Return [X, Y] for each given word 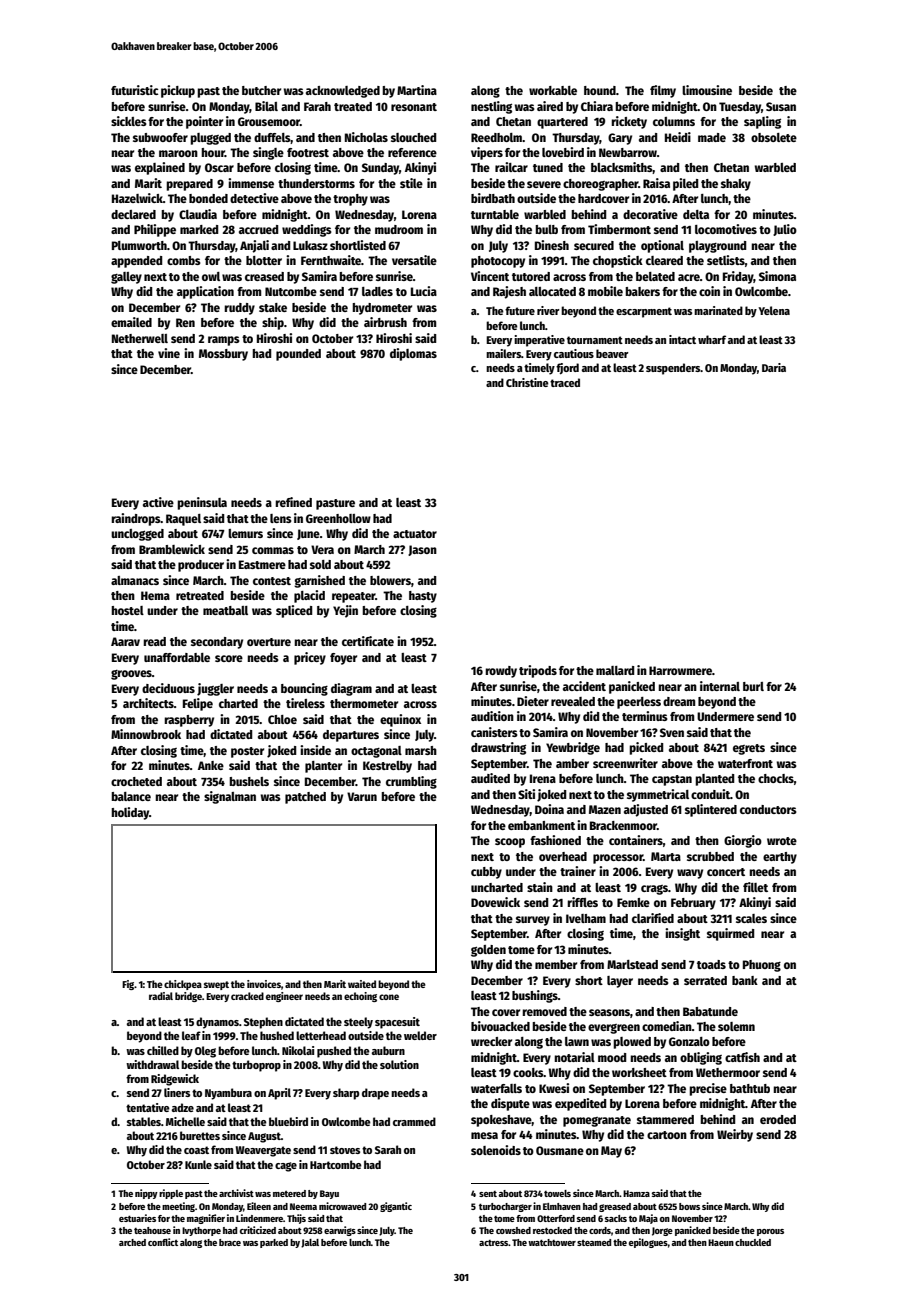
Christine [527, 382]
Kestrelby [387, 767]
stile [411, 183]
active [158, 502]
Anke [211, 765]
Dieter [533, 701]
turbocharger [505, 1207]
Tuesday [740, 108]
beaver [612, 353]
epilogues [648, 1243]
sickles [129, 121]
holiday [130, 813]
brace [230, 1242]
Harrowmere [680, 670]
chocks [776, 778]
